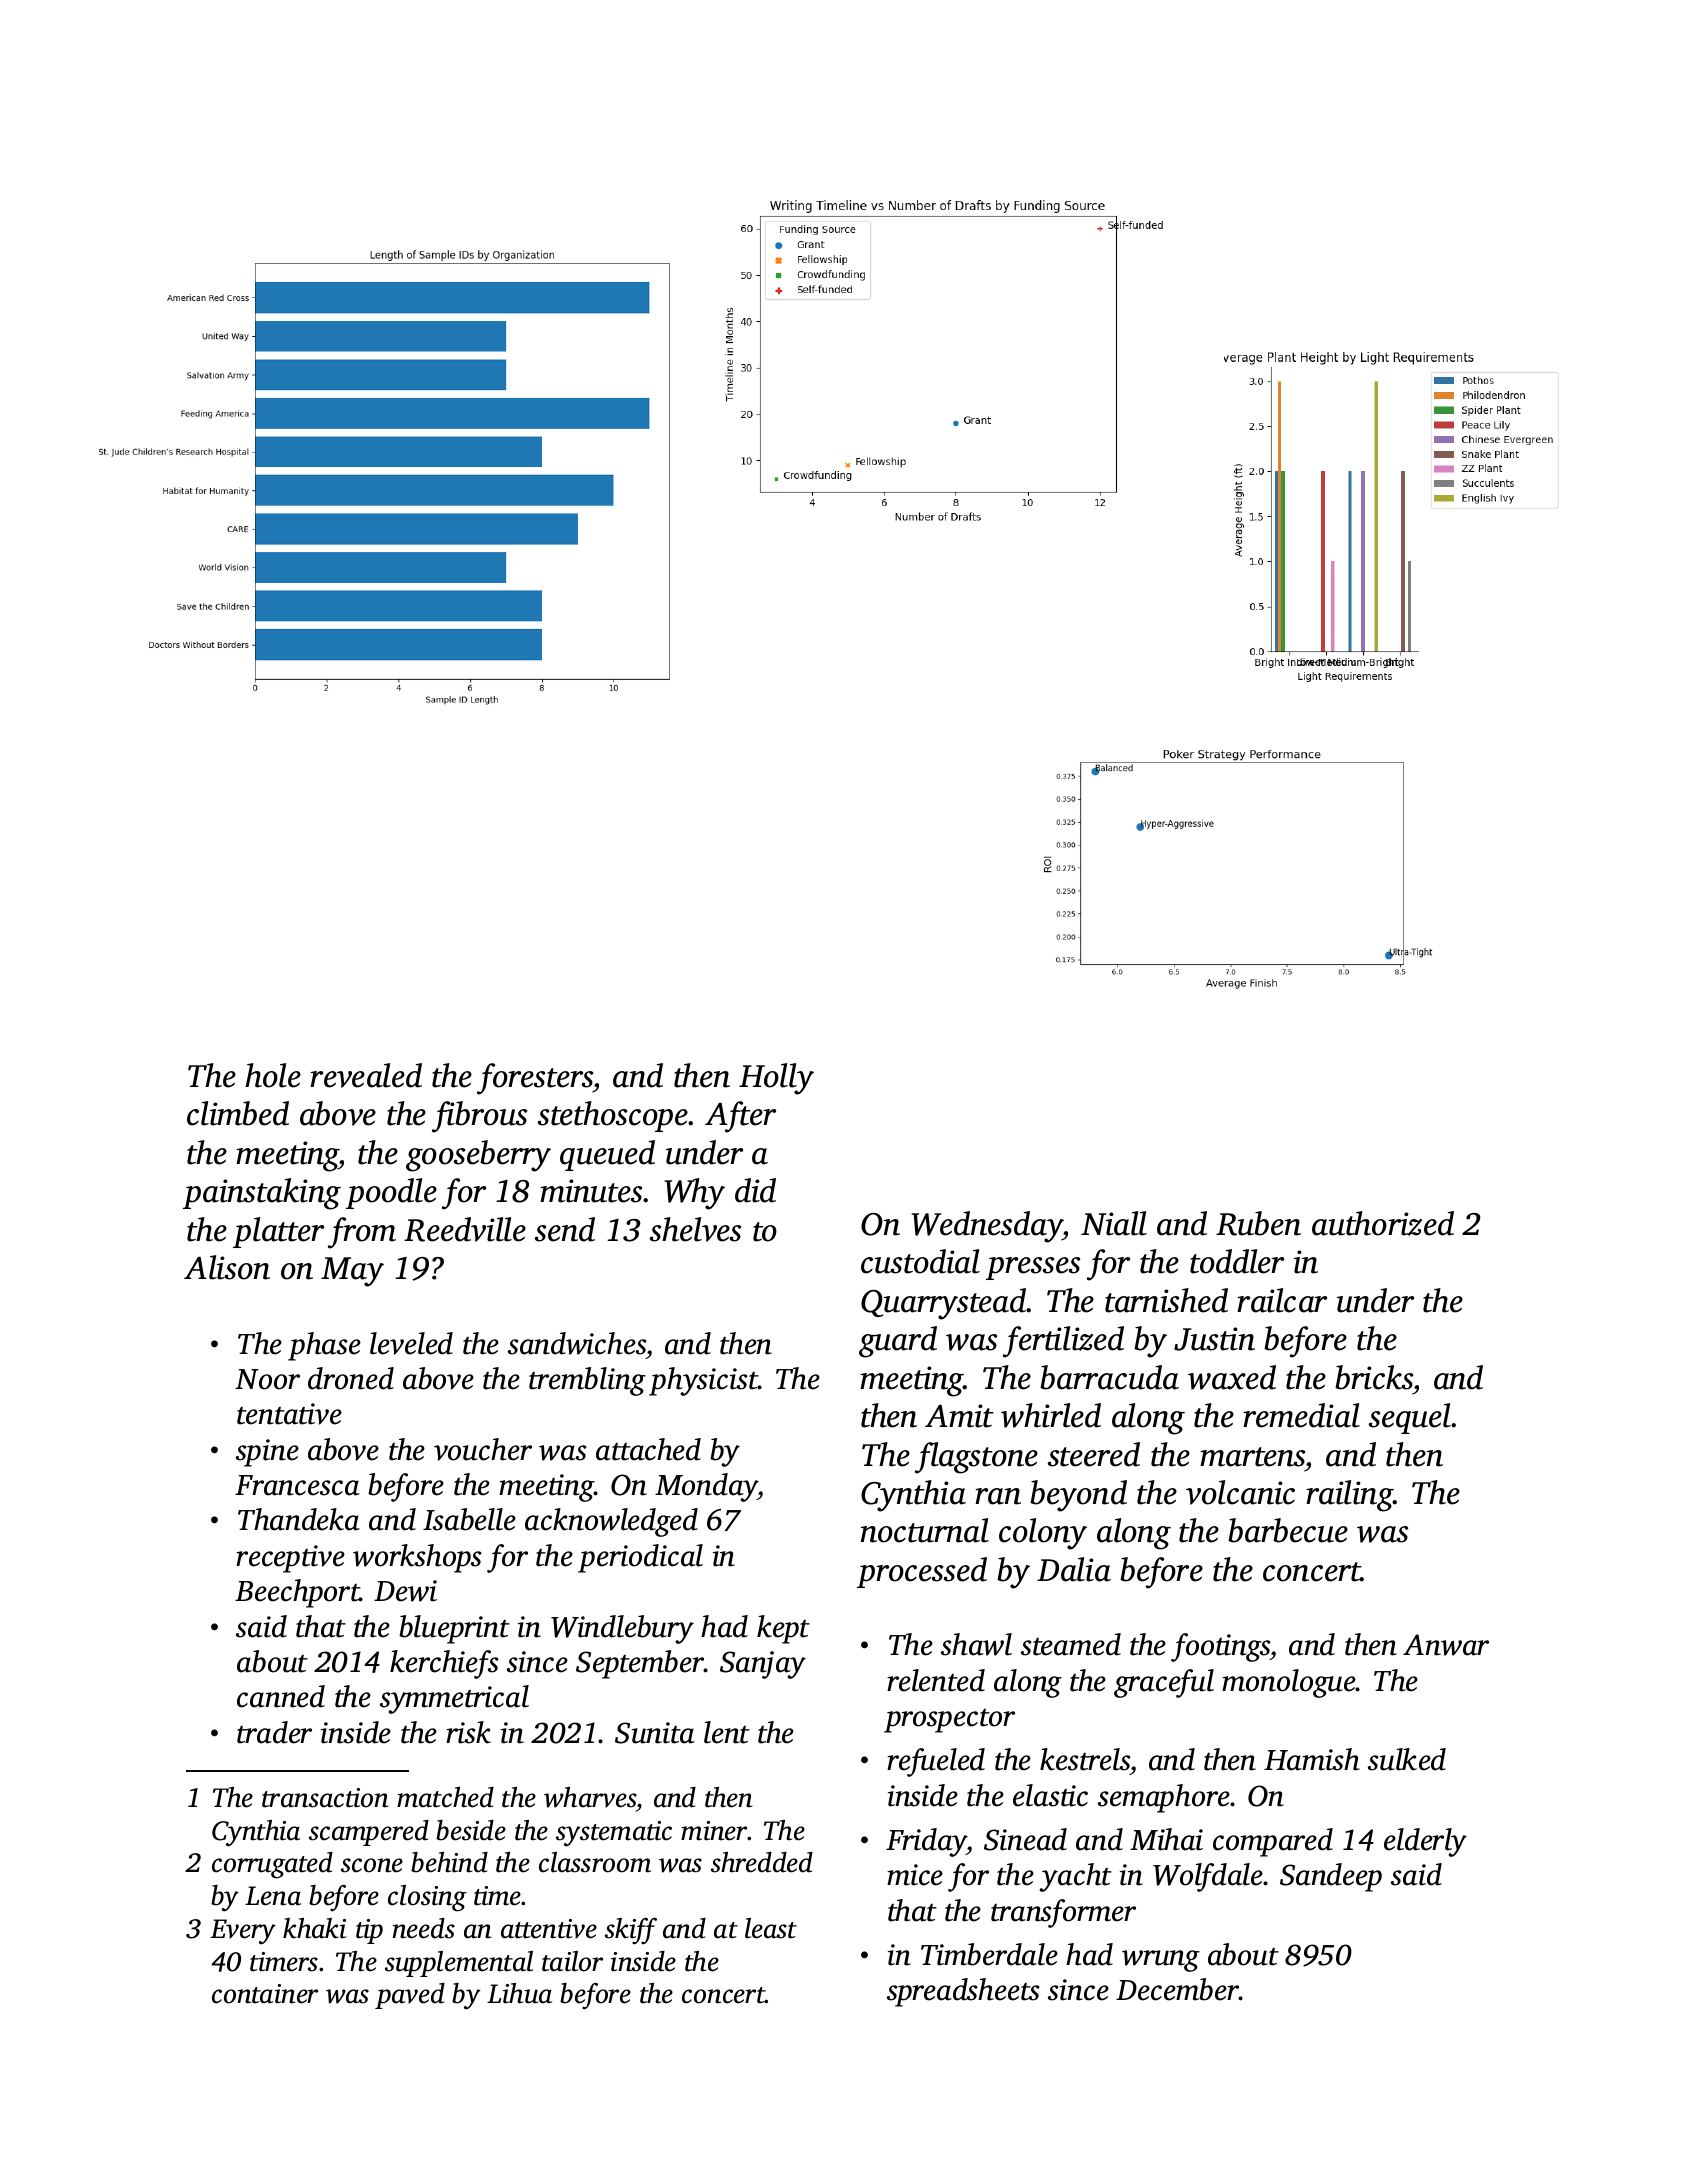  What do you see at coordinates (740, 1117) in the screenshot?
I see `After` at bounding box center [740, 1117].
